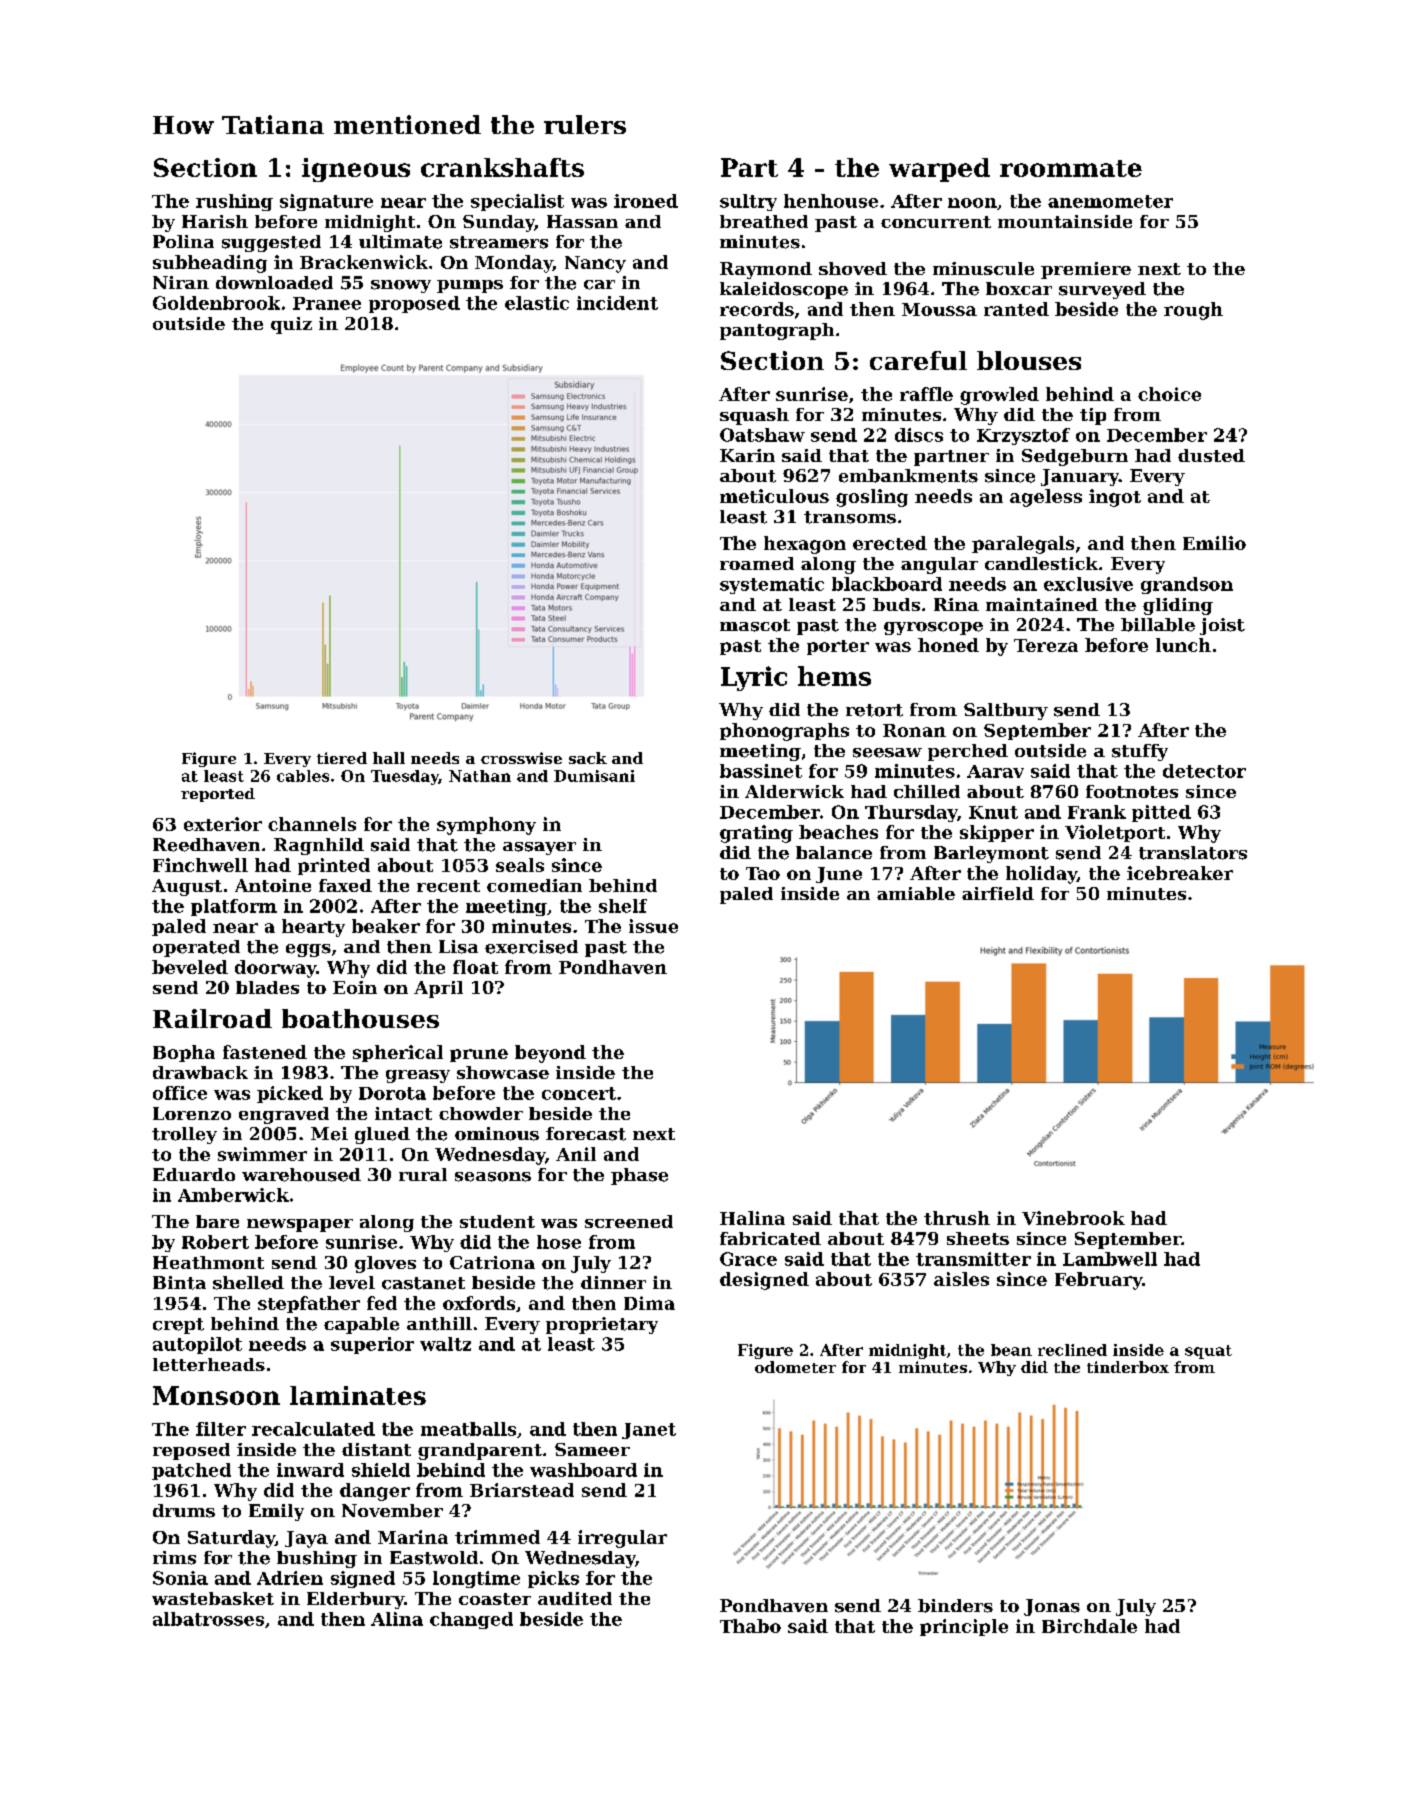 This page has height=1814, width=1402. Describe the element at coordinates (1042, 604) in the page. I see `maintained` at that location.
